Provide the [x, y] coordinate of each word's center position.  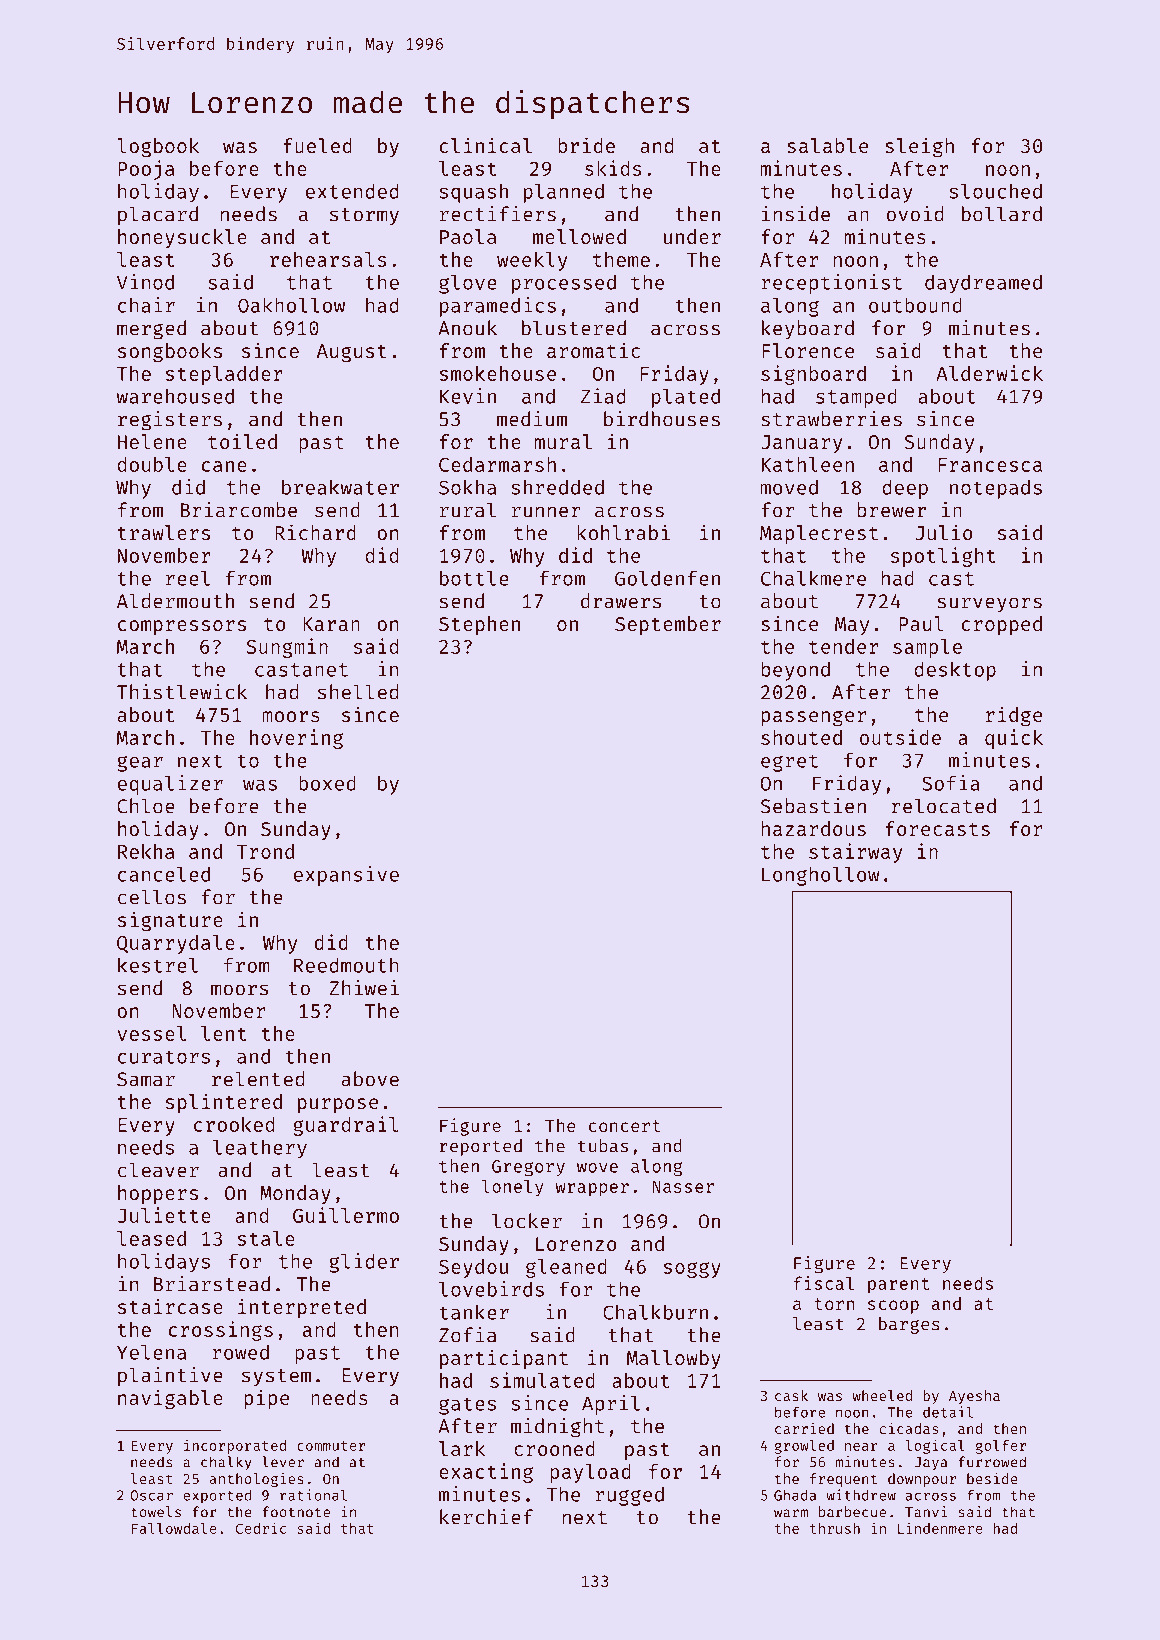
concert [624, 1126]
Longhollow [821, 876]
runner [546, 512]
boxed [327, 783]
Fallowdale [174, 1528]
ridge [1014, 716]
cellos [152, 897]
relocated [944, 806]
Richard [315, 532]
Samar [146, 1079]
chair [146, 305]
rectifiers [498, 214]
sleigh [919, 147]
